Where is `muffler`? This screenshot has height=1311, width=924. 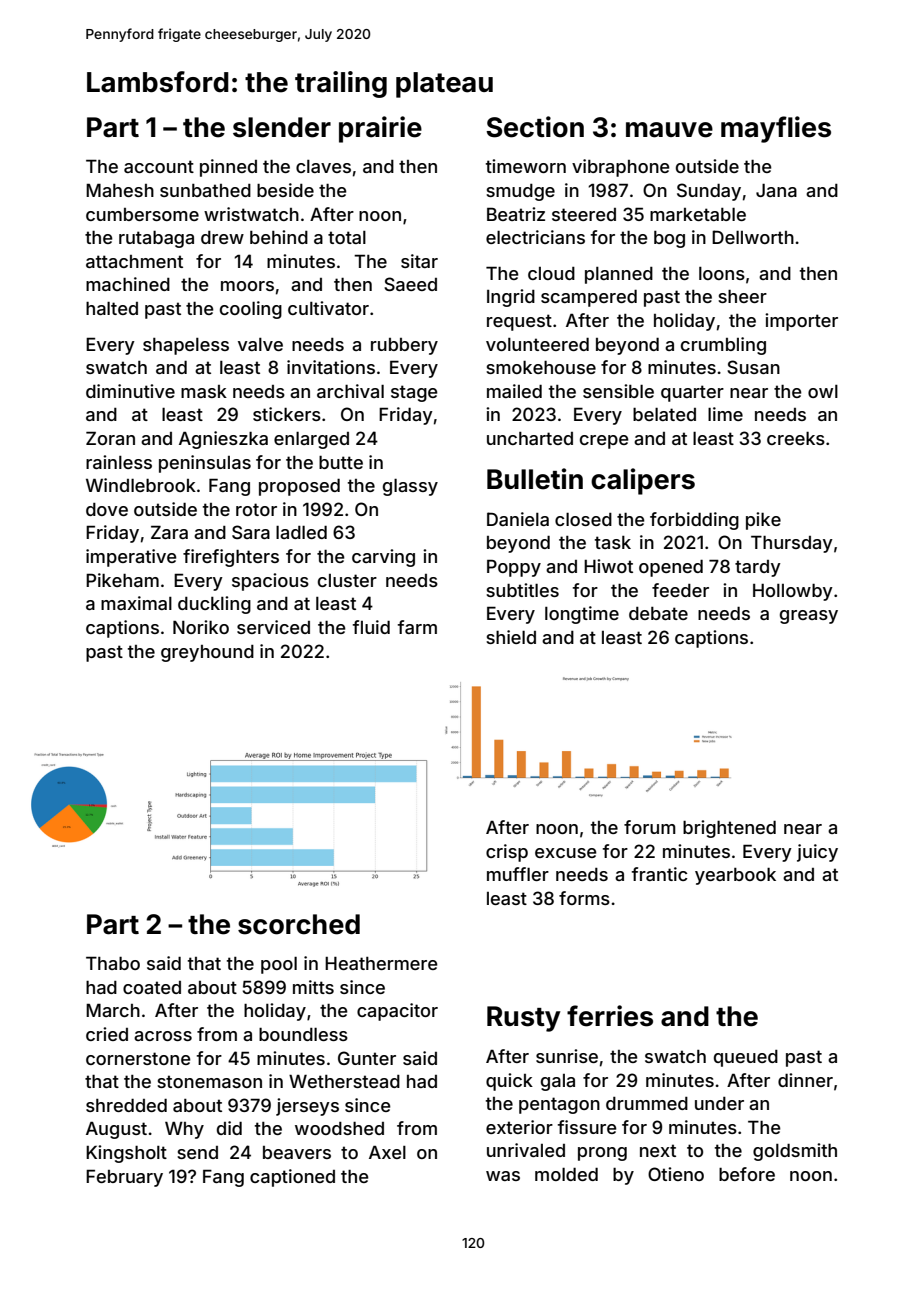 muffler is located at coordinates (518, 874).
